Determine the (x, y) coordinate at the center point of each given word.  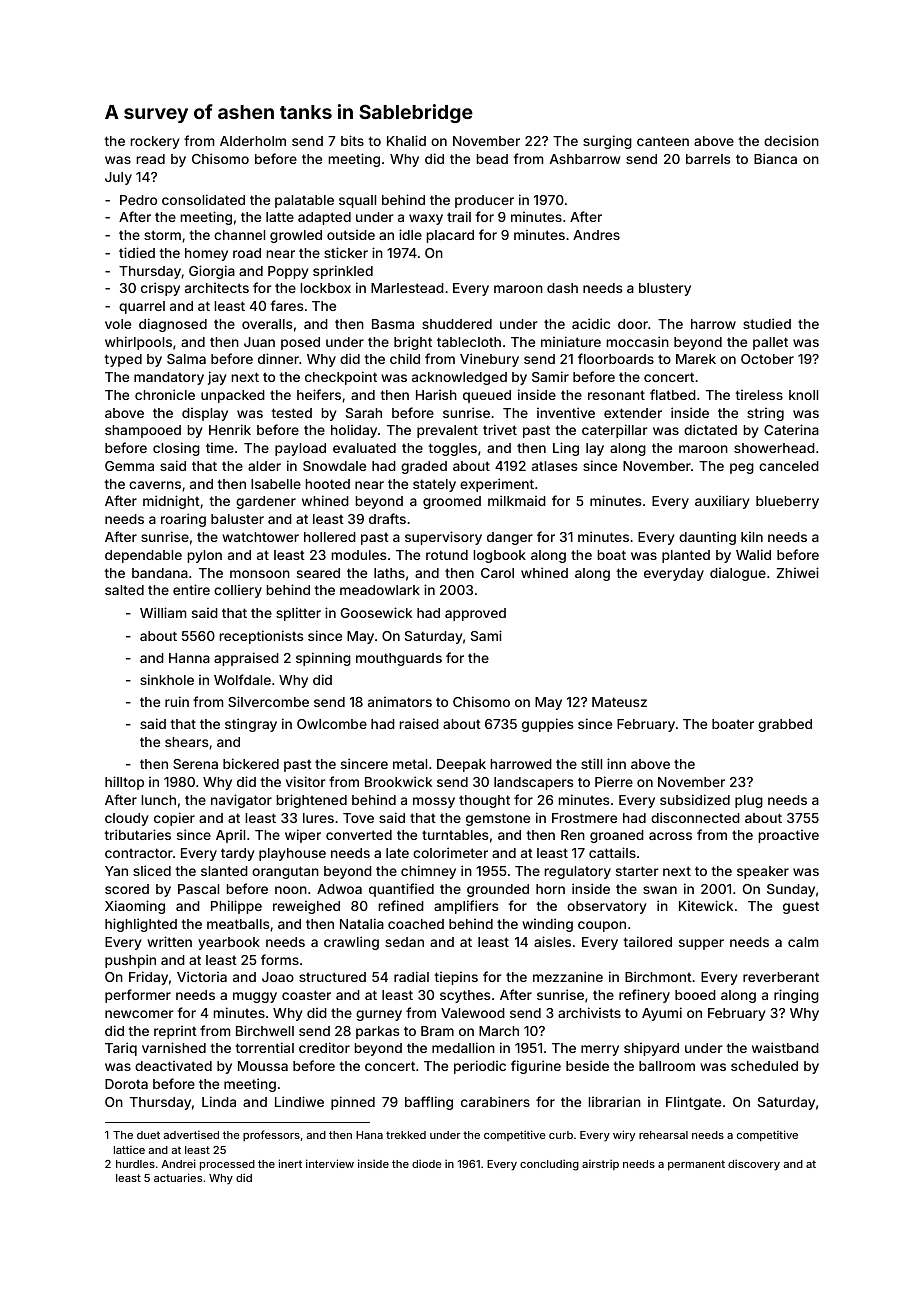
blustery (665, 289)
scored (127, 889)
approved (475, 614)
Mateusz (619, 702)
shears (186, 742)
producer (484, 201)
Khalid (406, 140)
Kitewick (706, 905)
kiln (752, 537)
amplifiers (466, 907)
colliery (238, 591)
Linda (219, 1101)
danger (510, 538)
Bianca (775, 158)
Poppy (288, 272)
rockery (155, 142)
